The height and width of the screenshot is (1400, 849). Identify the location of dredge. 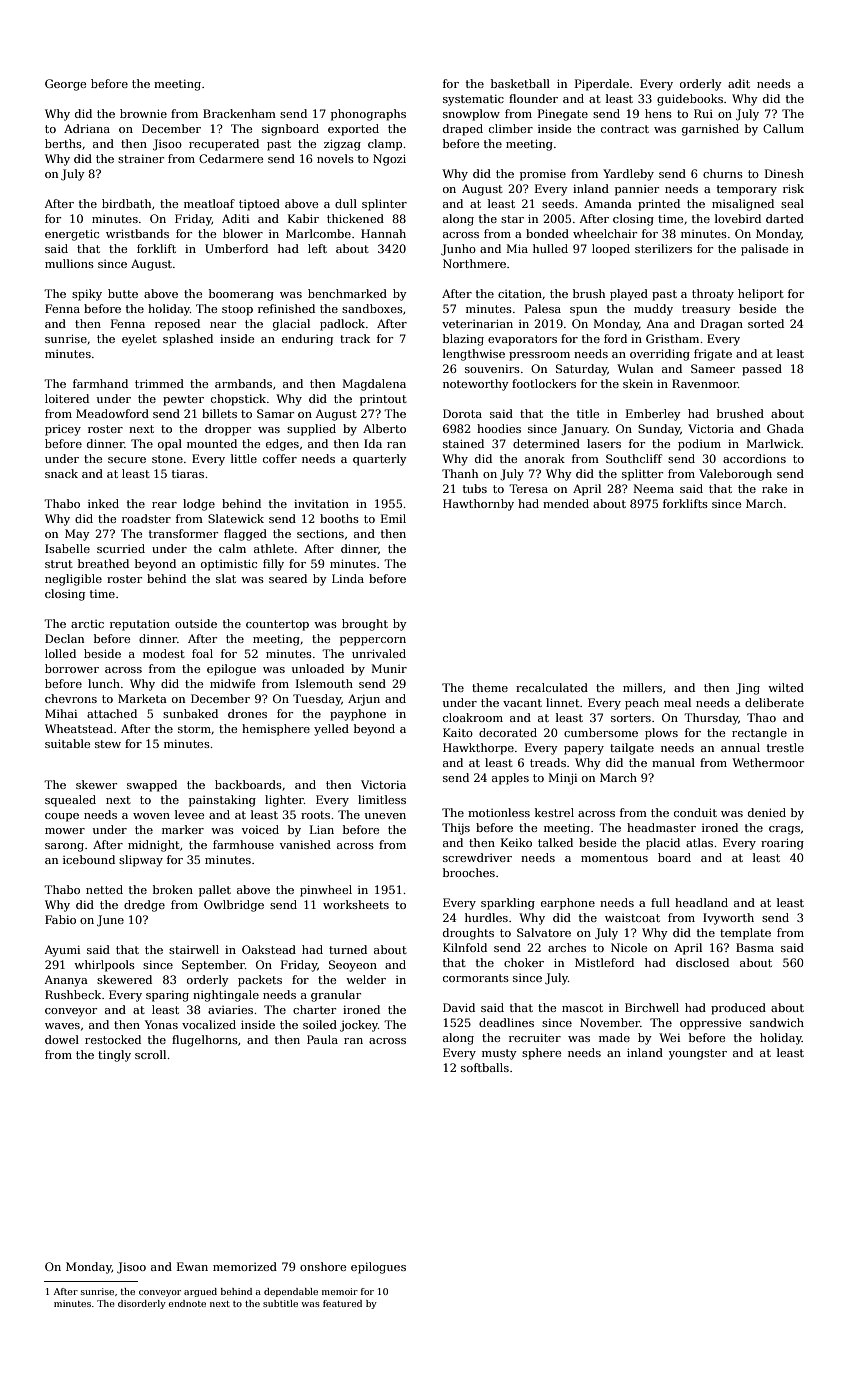
(144, 906).
